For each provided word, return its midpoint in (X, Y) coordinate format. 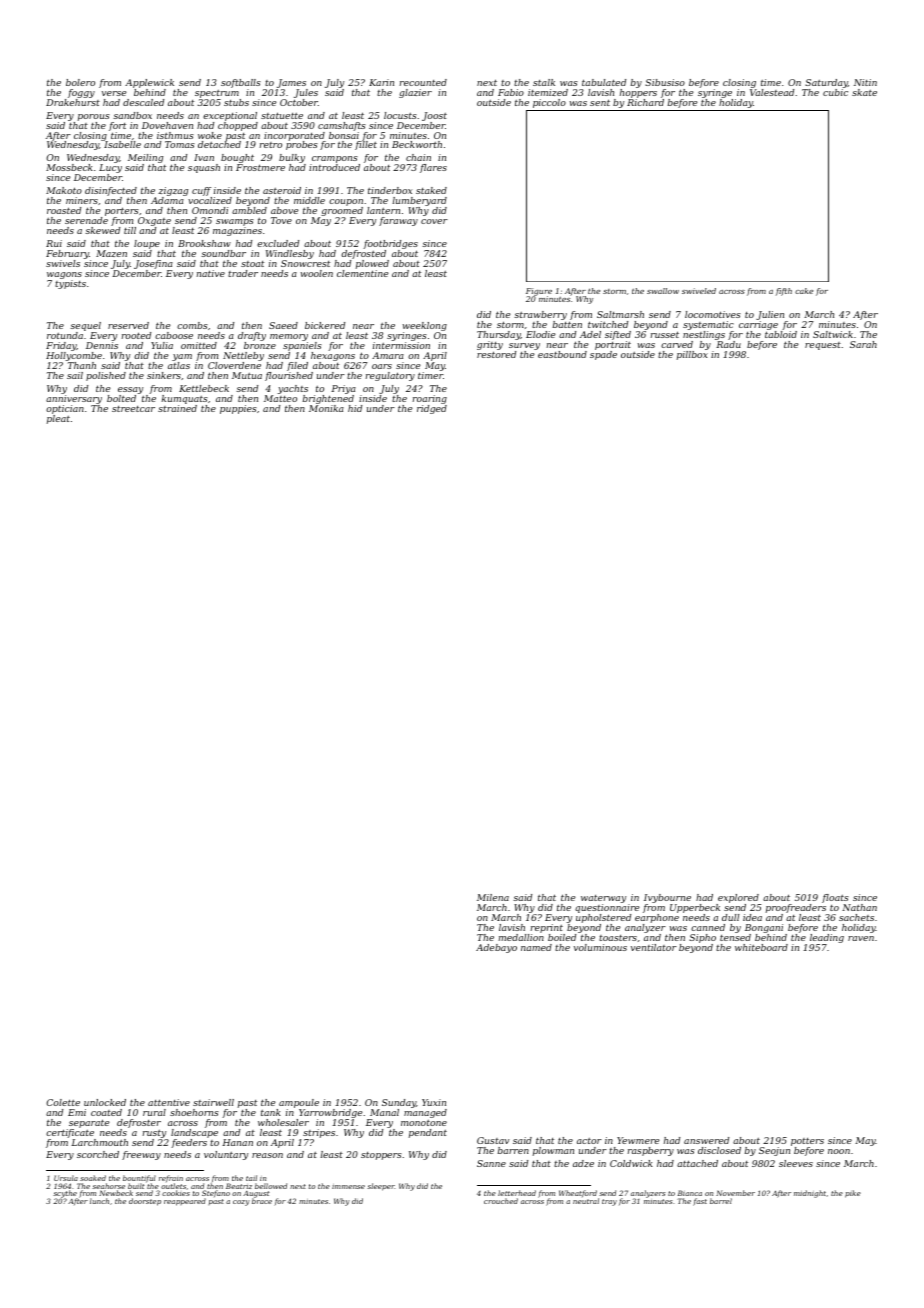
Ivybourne (667, 898)
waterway (603, 899)
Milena (493, 897)
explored (738, 898)
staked (431, 190)
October (299, 102)
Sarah (863, 344)
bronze (260, 345)
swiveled (699, 291)
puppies (238, 409)
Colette (63, 1102)
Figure (539, 292)
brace (262, 1201)
